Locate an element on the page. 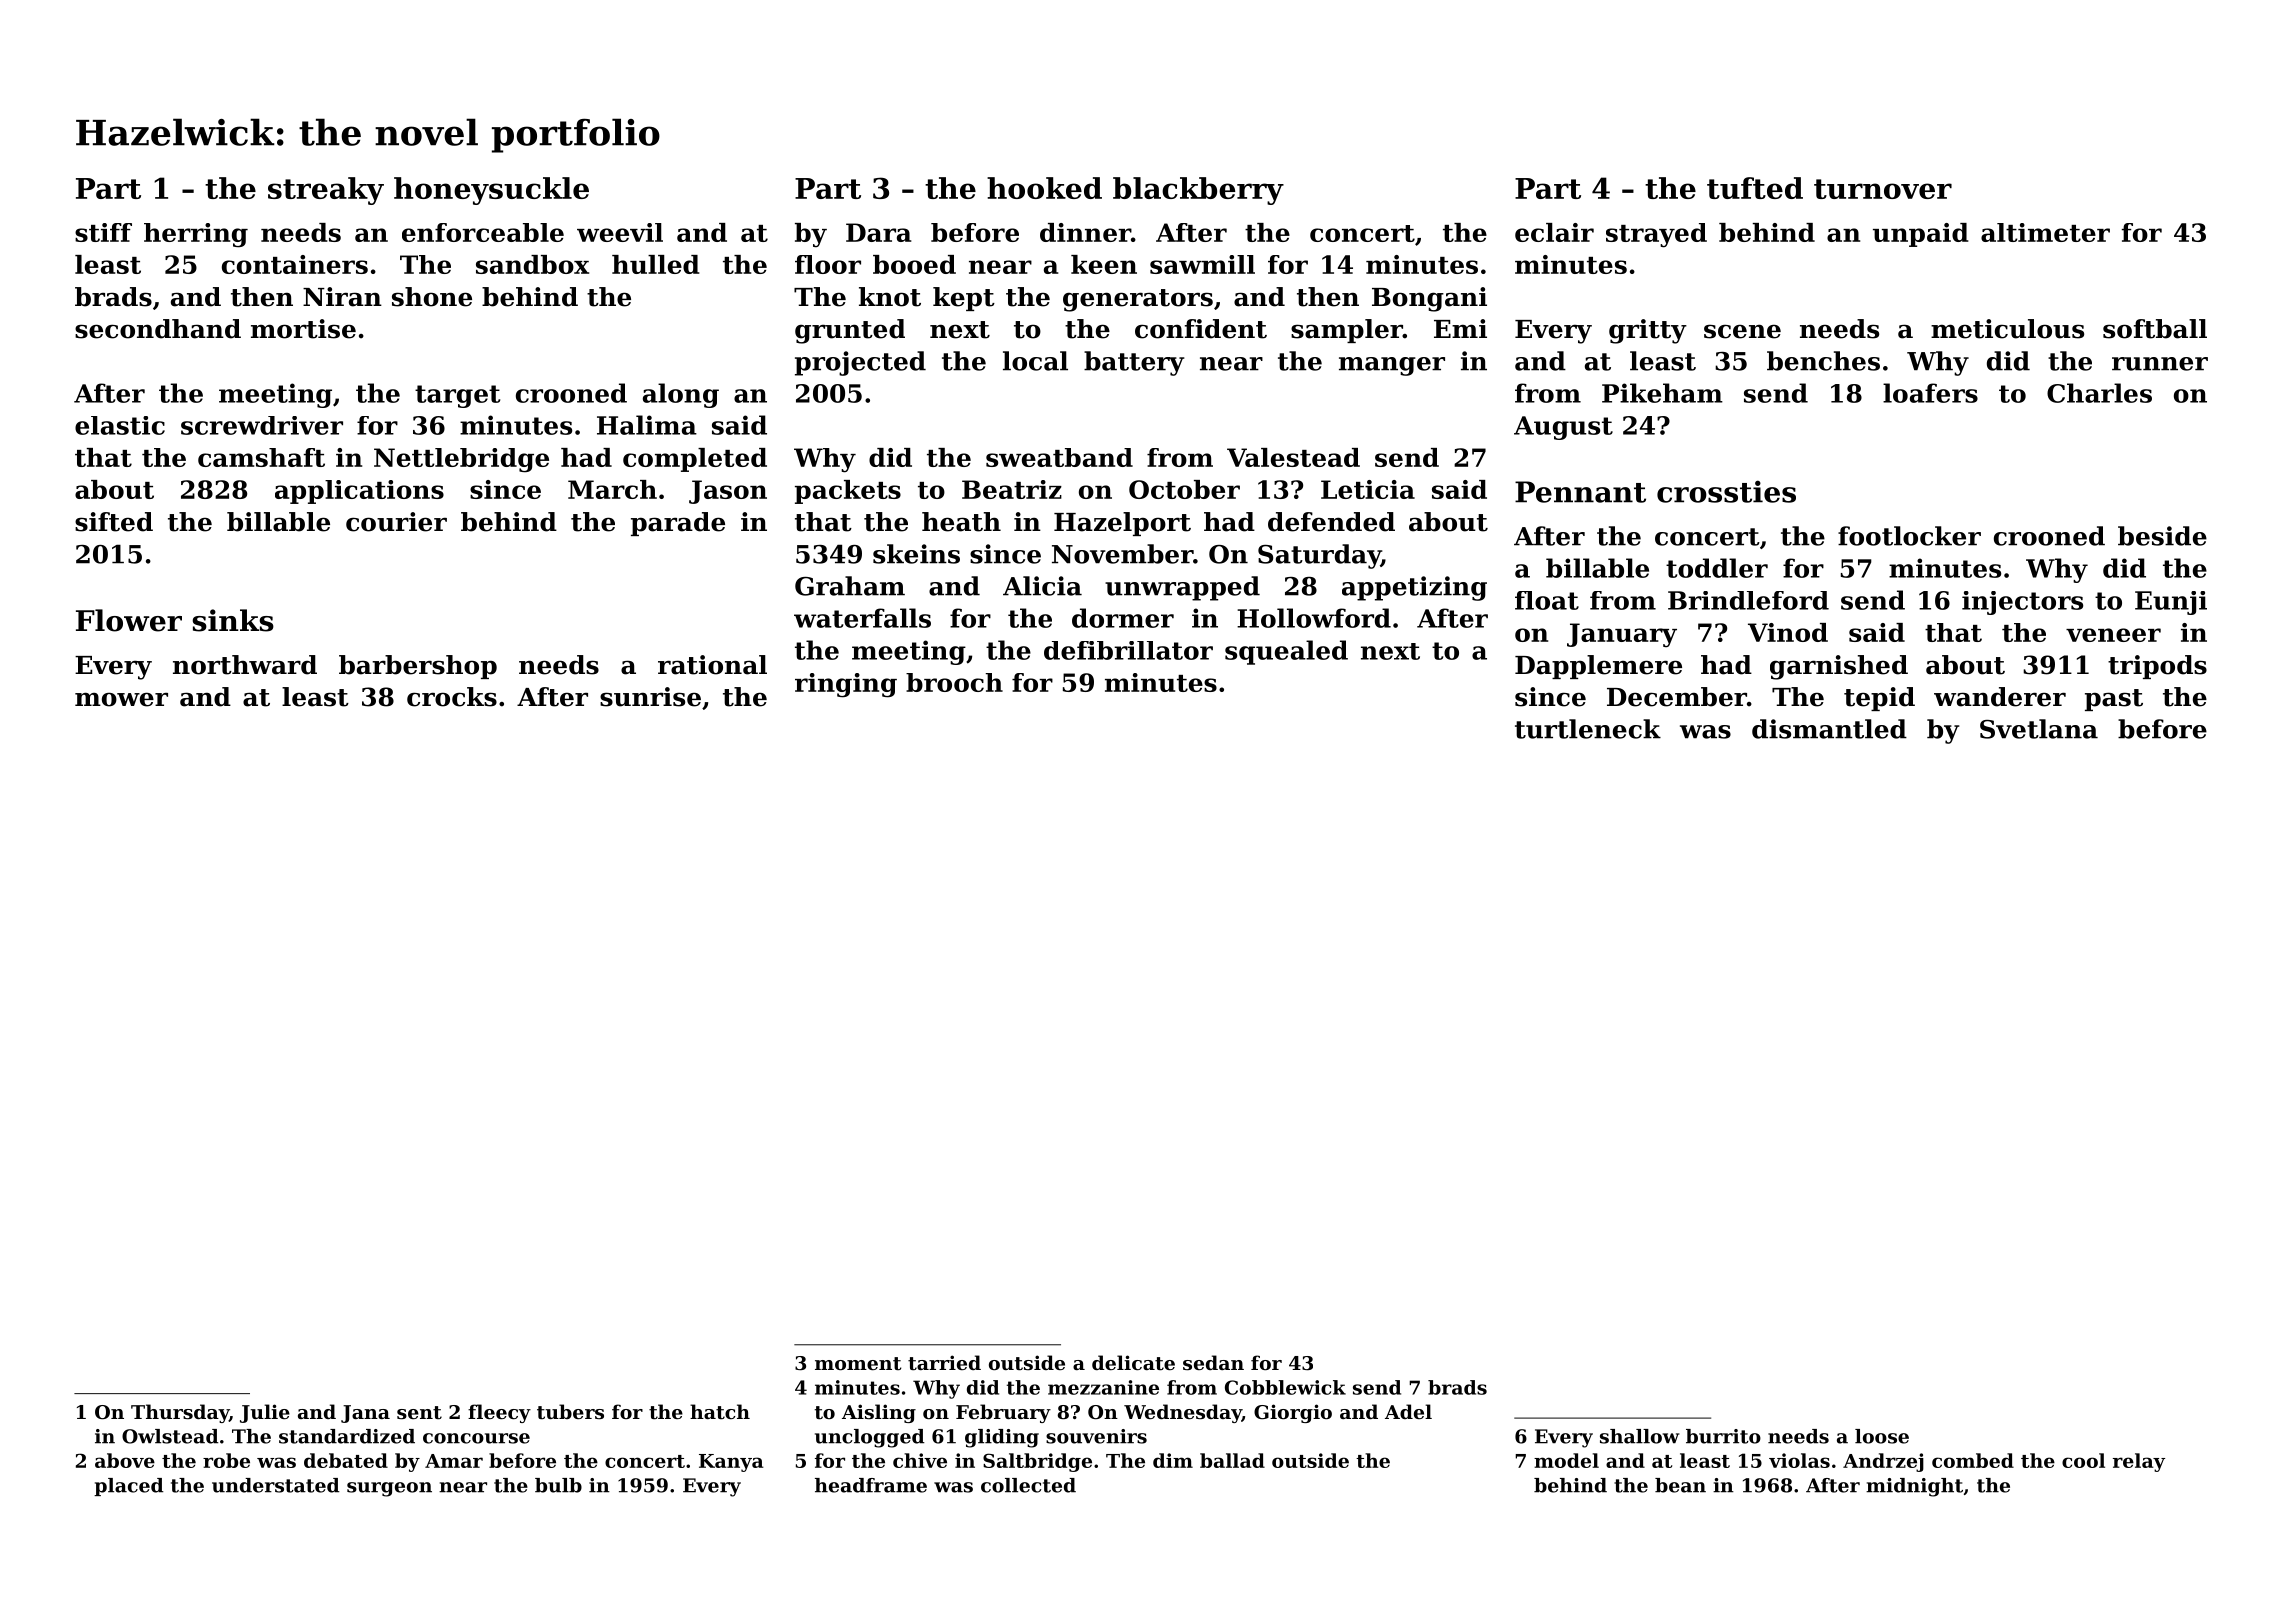  tarried is located at coordinates (944, 1363).
